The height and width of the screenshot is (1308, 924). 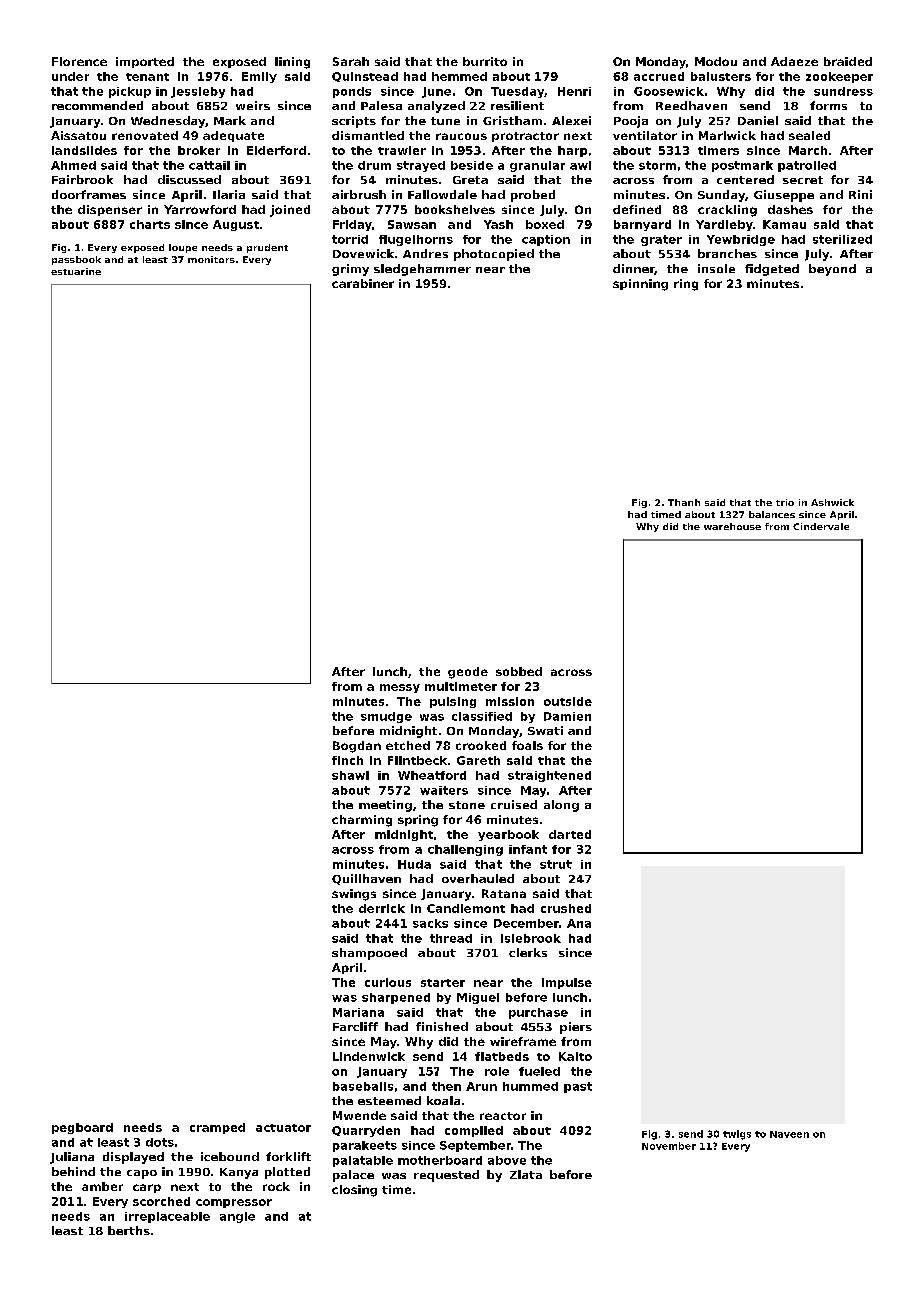 I want to click on along, so click(x=561, y=806).
